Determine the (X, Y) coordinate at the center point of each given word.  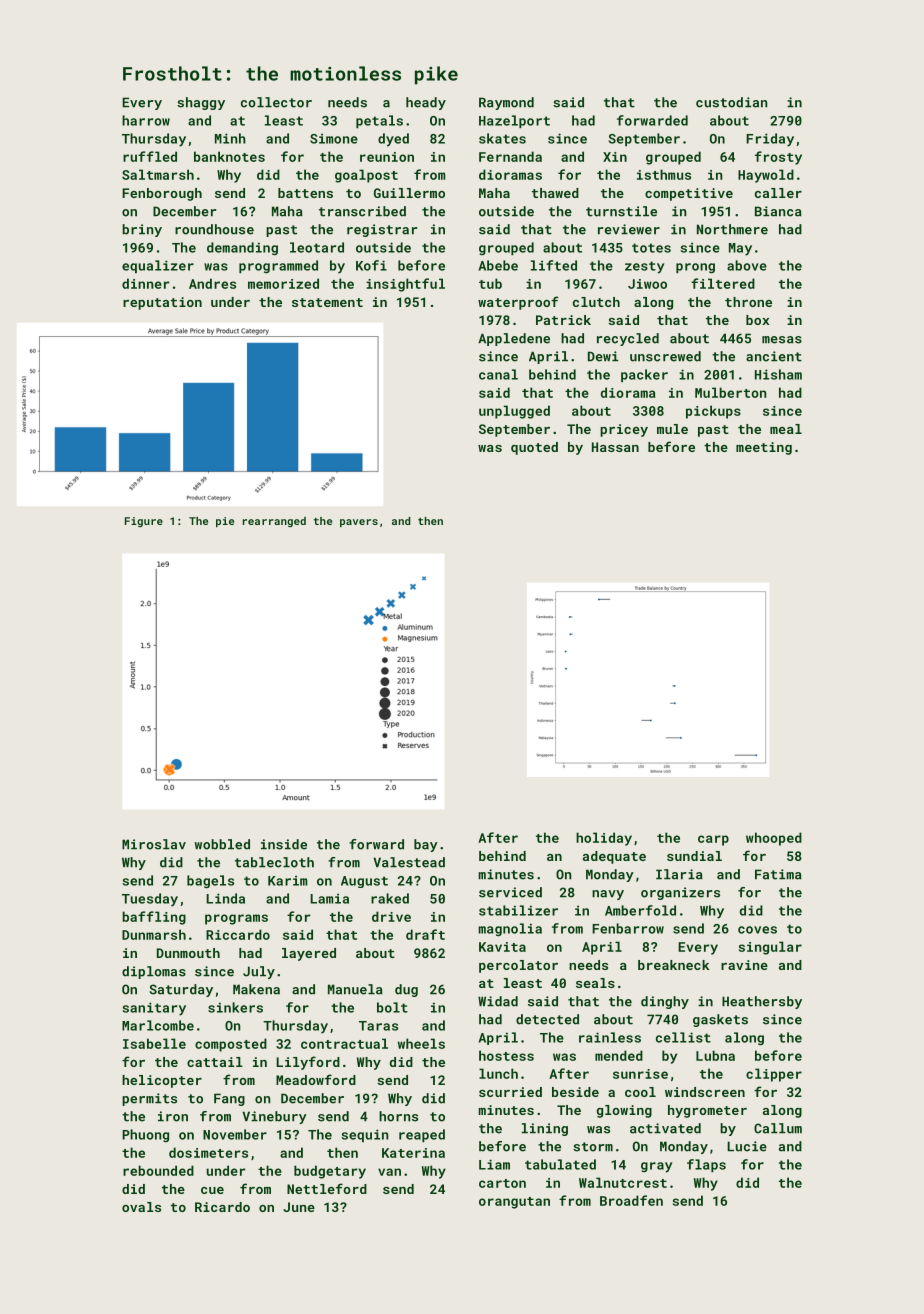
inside (284, 844)
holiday (604, 839)
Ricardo (222, 1207)
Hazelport (514, 121)
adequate (614, 857)
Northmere (732, 229)
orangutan (514, 1203)
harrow (146, 120)
